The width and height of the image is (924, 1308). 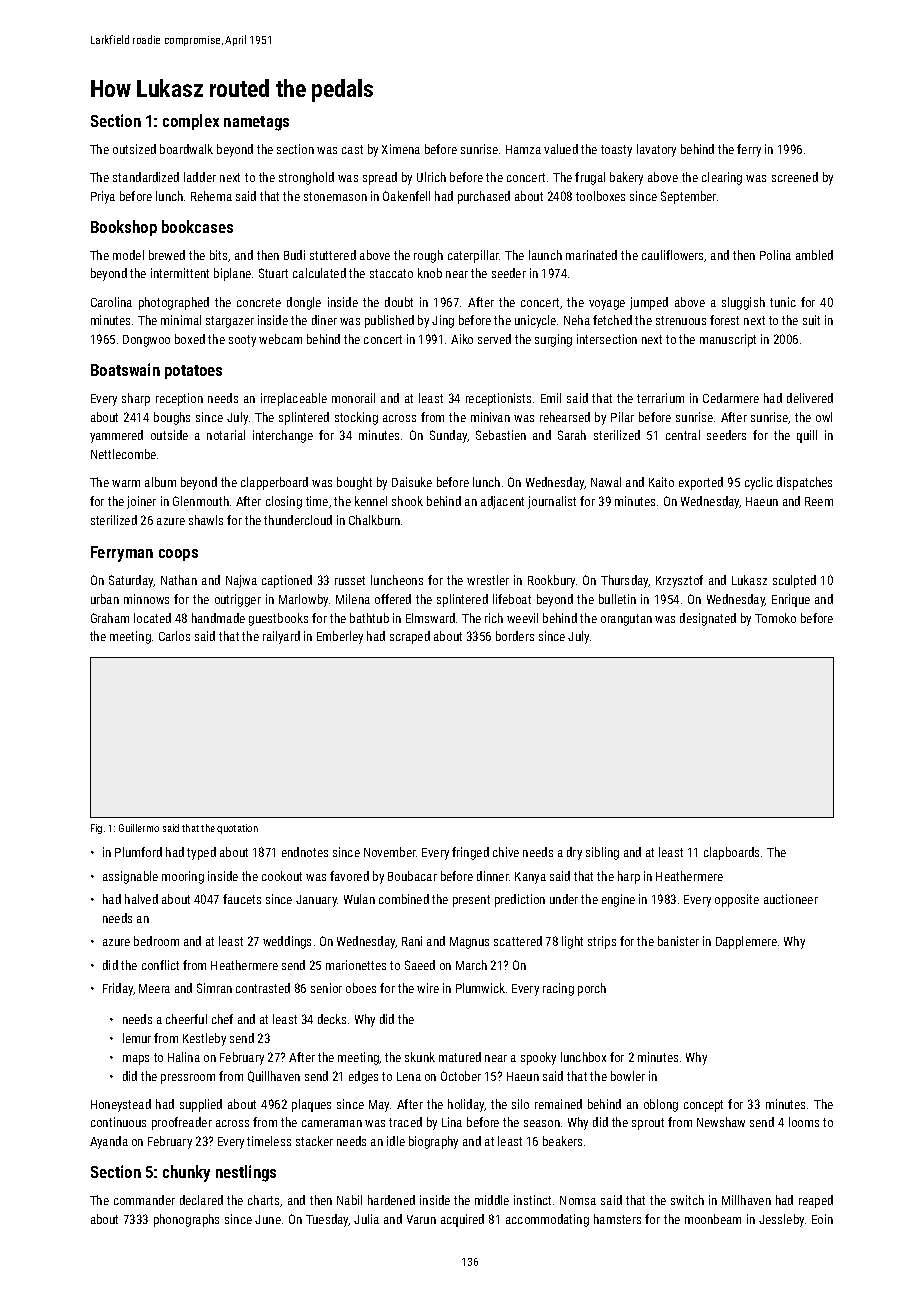 I want to click on contrasted, so click(x=263, y=988).
